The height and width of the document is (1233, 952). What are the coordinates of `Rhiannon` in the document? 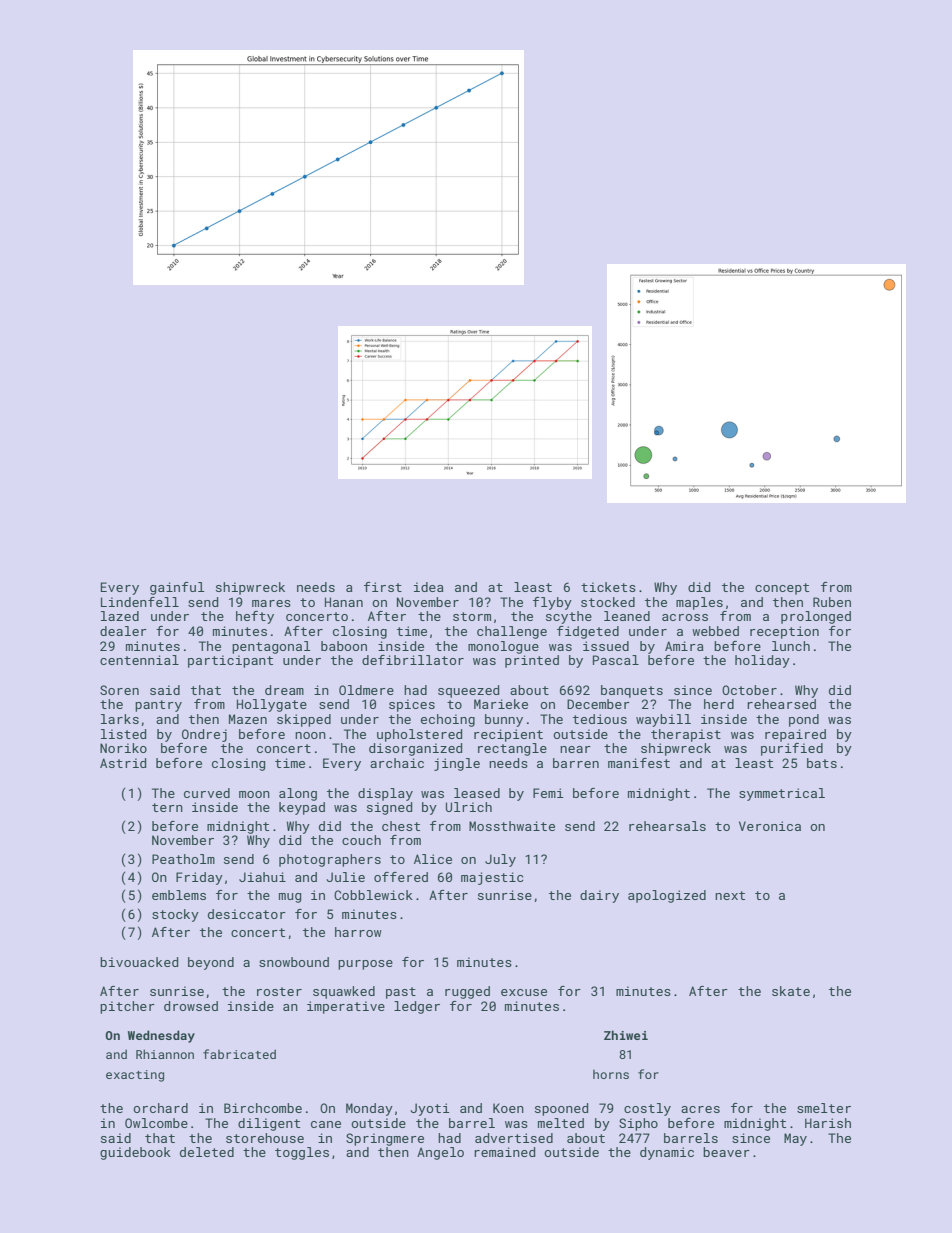 It's located at (165, 1054).
